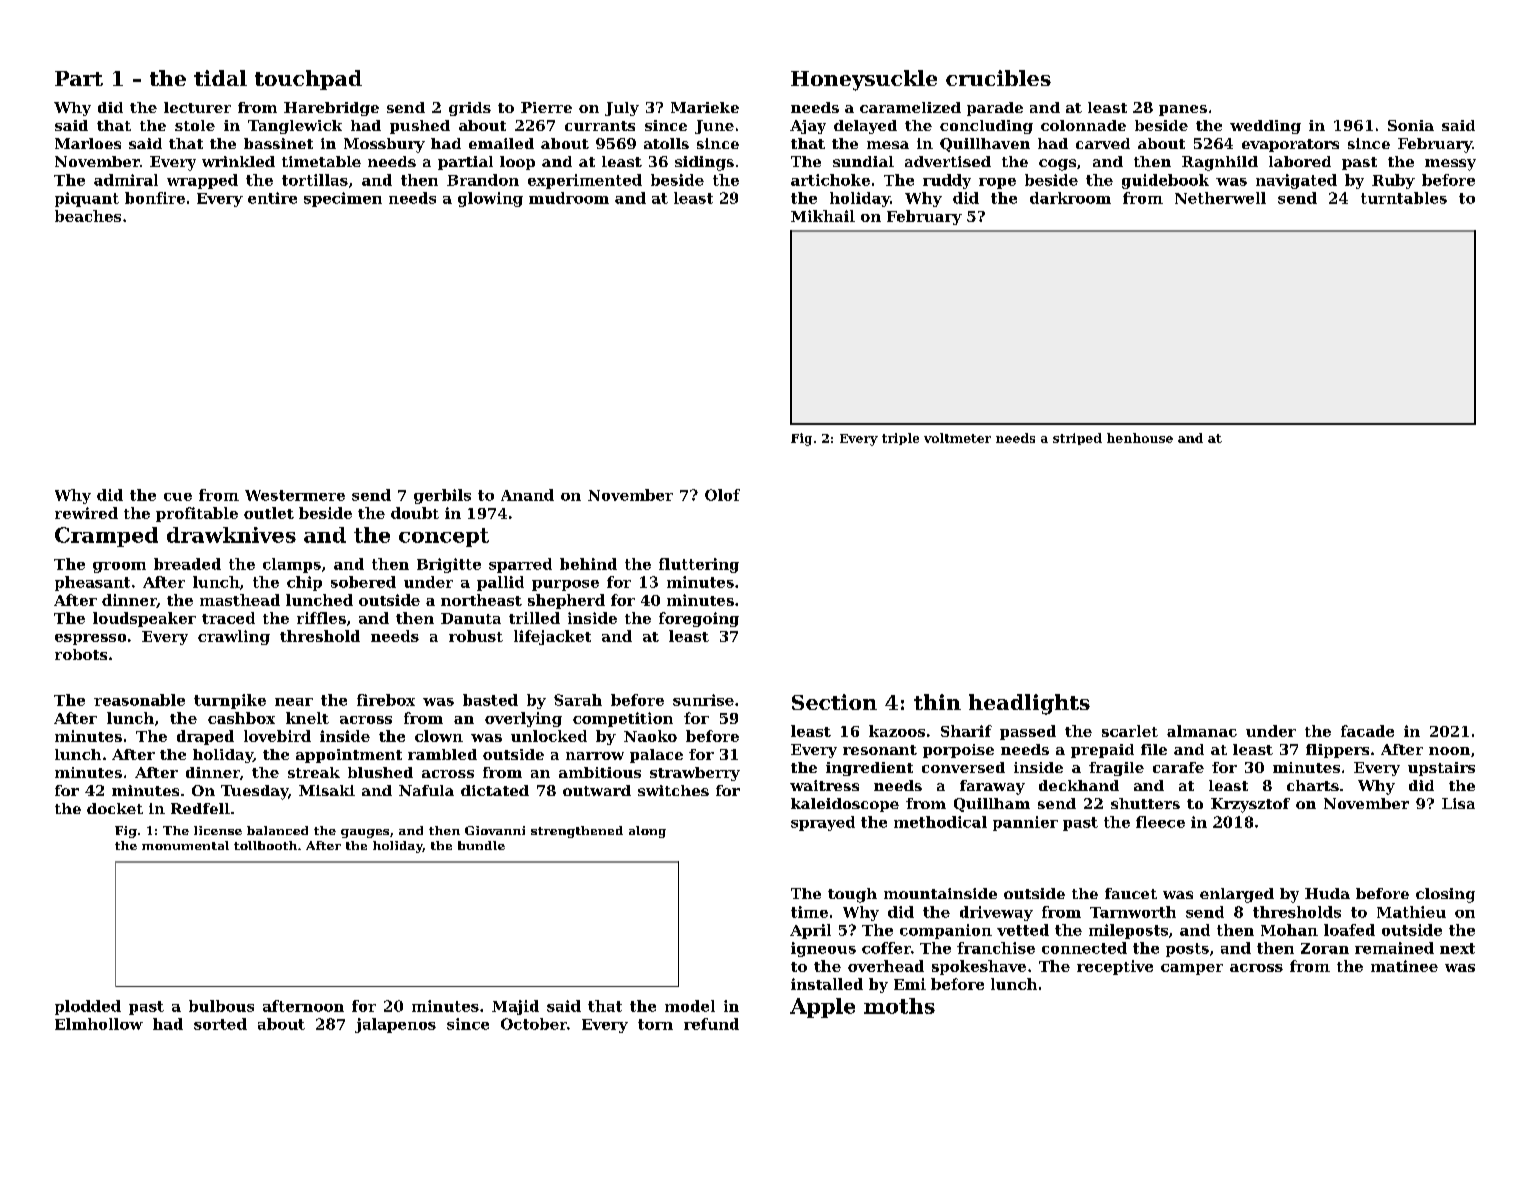 The height and width of the screenshot is (1182, 1530). What do you see at coordinates (823, 216) in the screenshot?
I see `Mikhail` at bounding box center [823, 216].
